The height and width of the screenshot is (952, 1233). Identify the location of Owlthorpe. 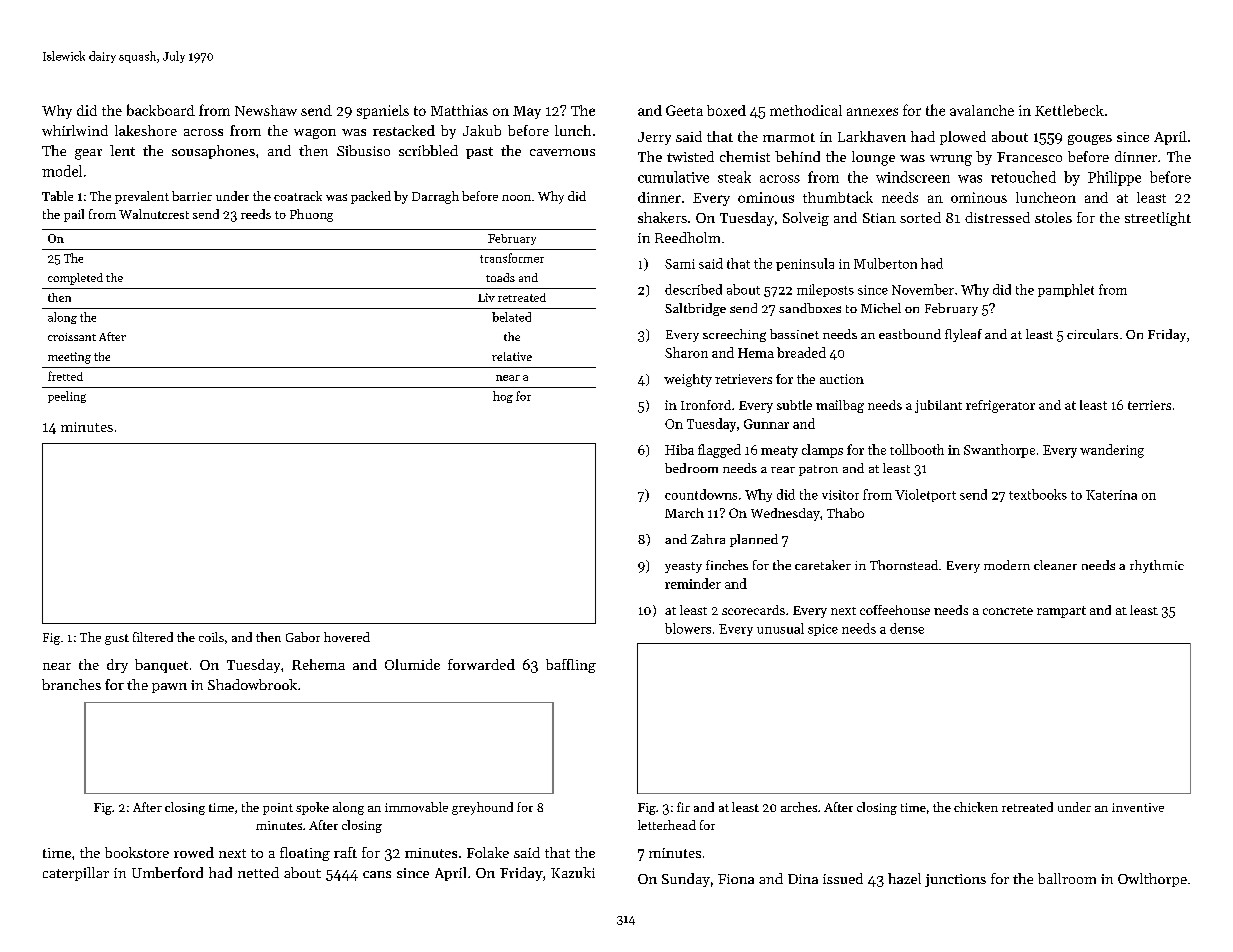
(1152, 880).
